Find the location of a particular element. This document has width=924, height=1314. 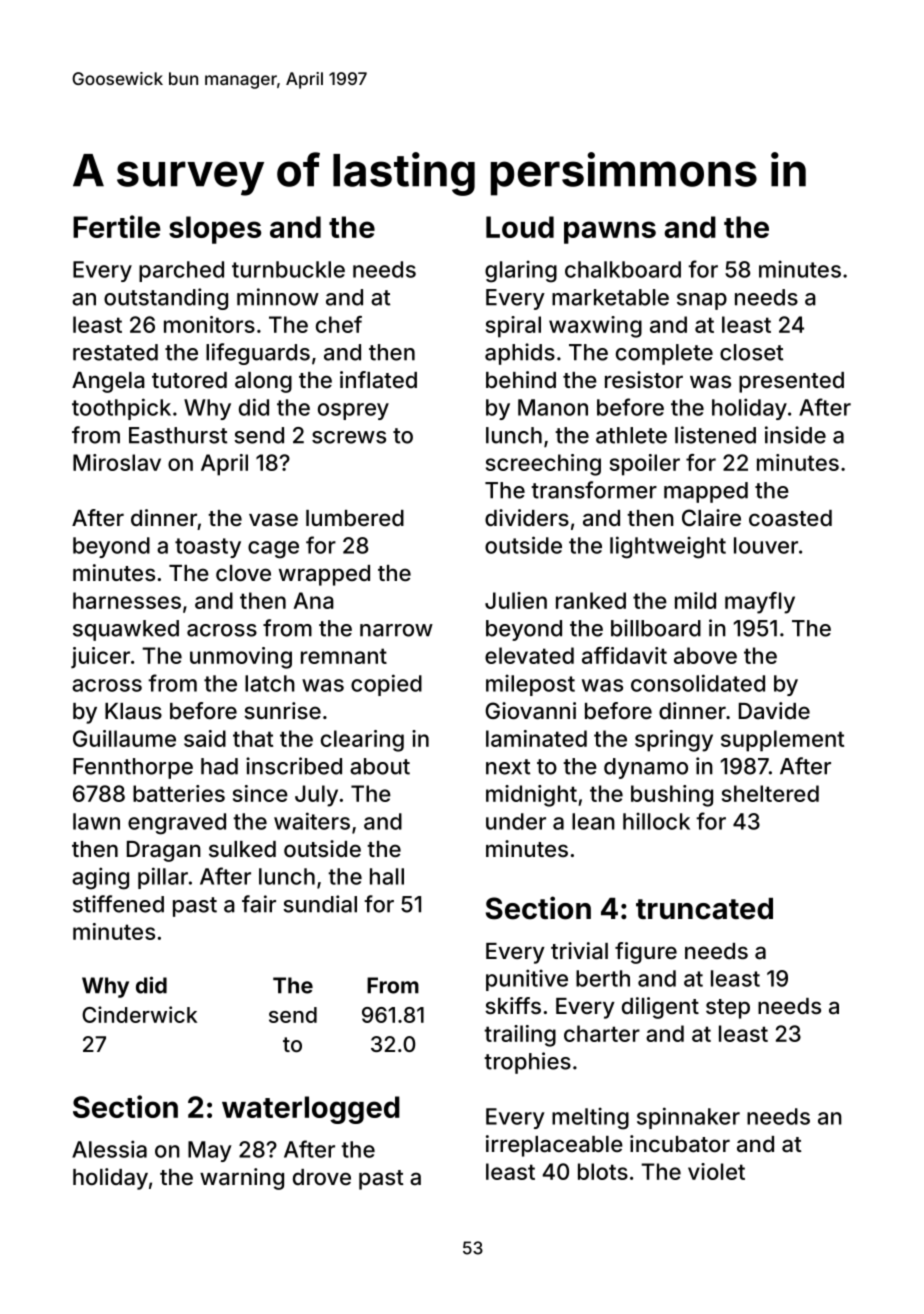

stiffened is located at coordinates (118, 904).
